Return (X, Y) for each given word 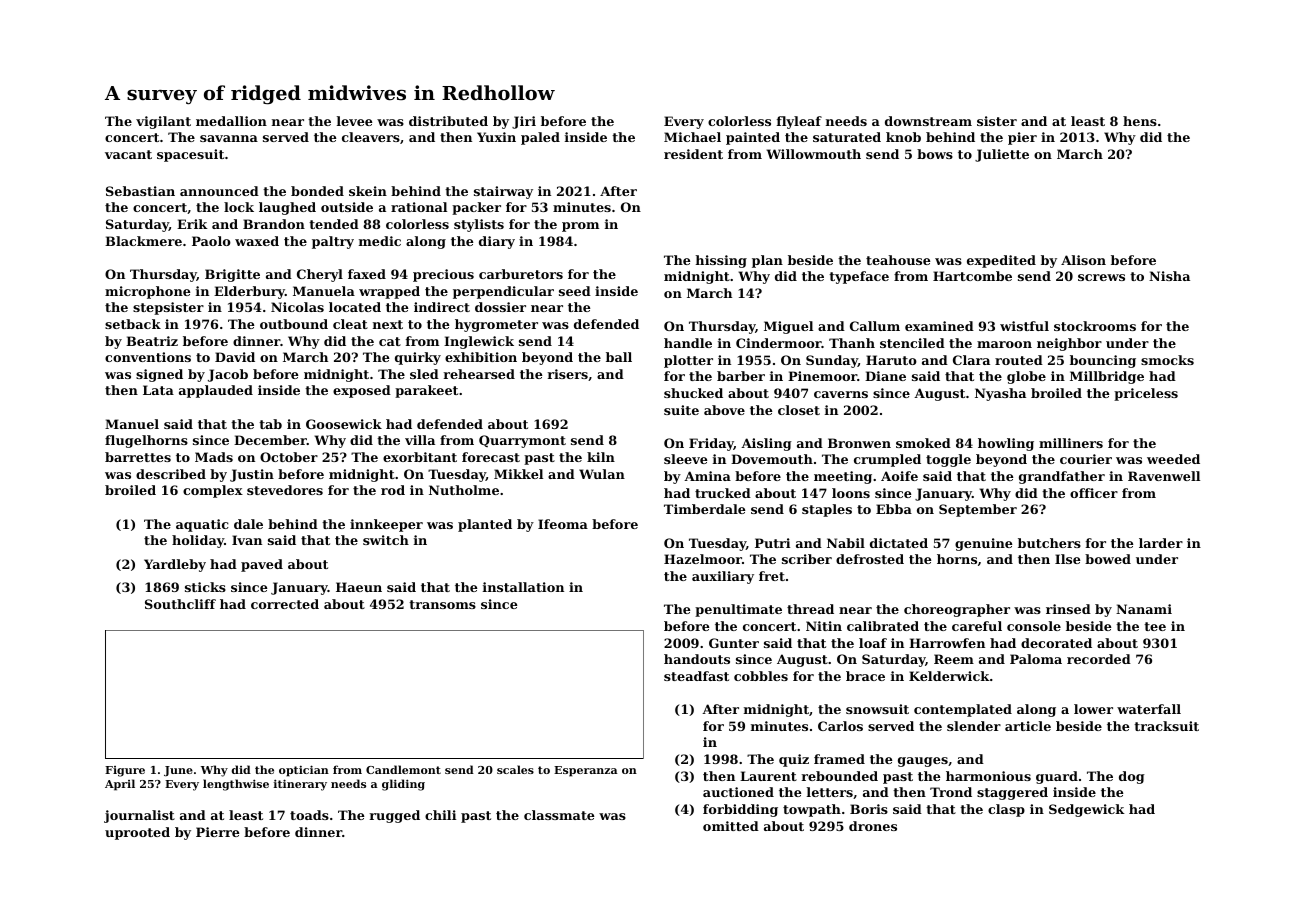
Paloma (1036, 659)
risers (568, 374)
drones (873, 826)
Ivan (247, 540)
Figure (125, 771)
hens (1140, 121)
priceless (1146, 394)
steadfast (696, 676)
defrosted (870, 559)
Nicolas (297, 307)
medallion (231, 121)
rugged (395, 816)
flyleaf (799, 122)
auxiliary (723, 577)
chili (440, 815)
